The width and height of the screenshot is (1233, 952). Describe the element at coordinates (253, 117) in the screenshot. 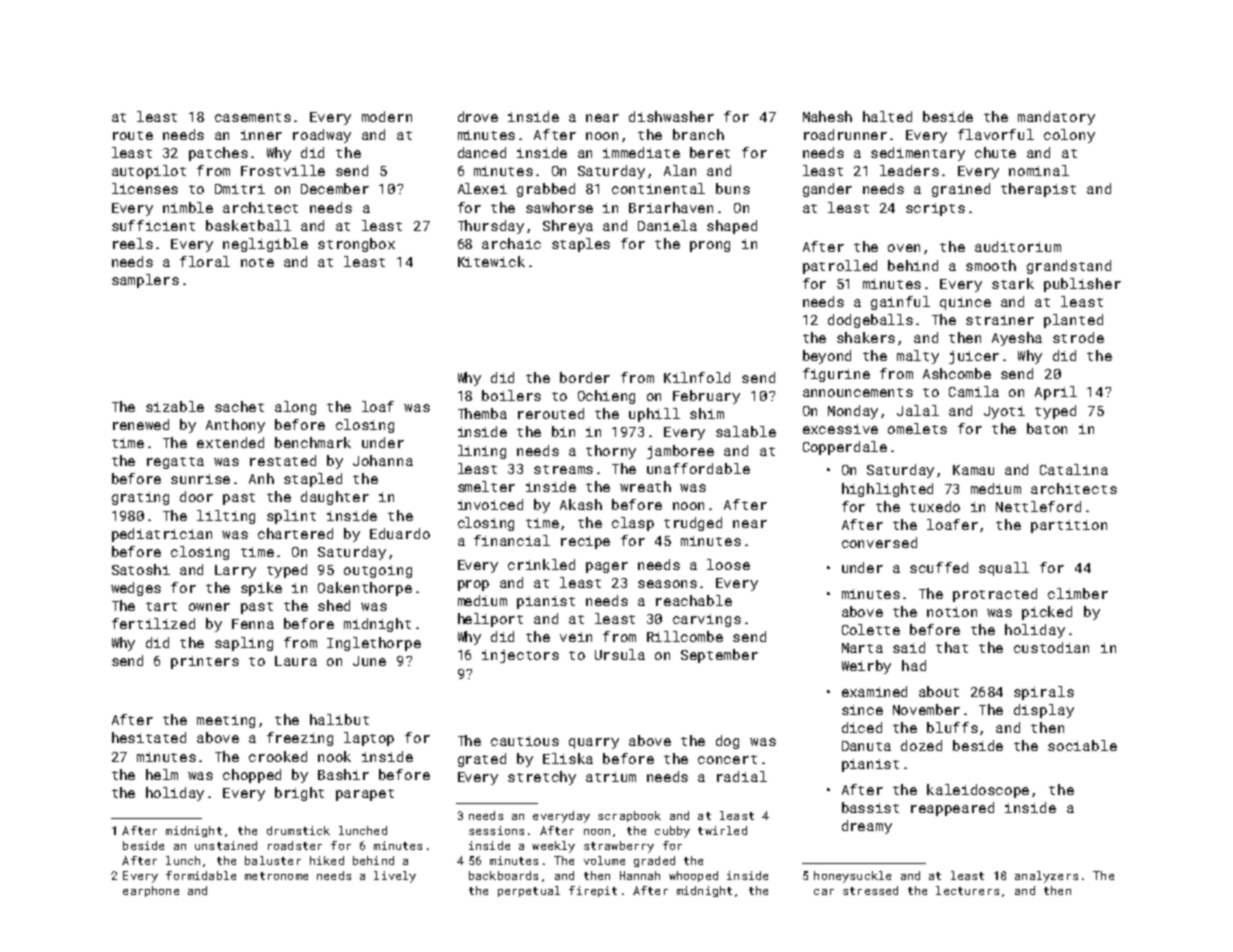

I see `casements` at that location.
